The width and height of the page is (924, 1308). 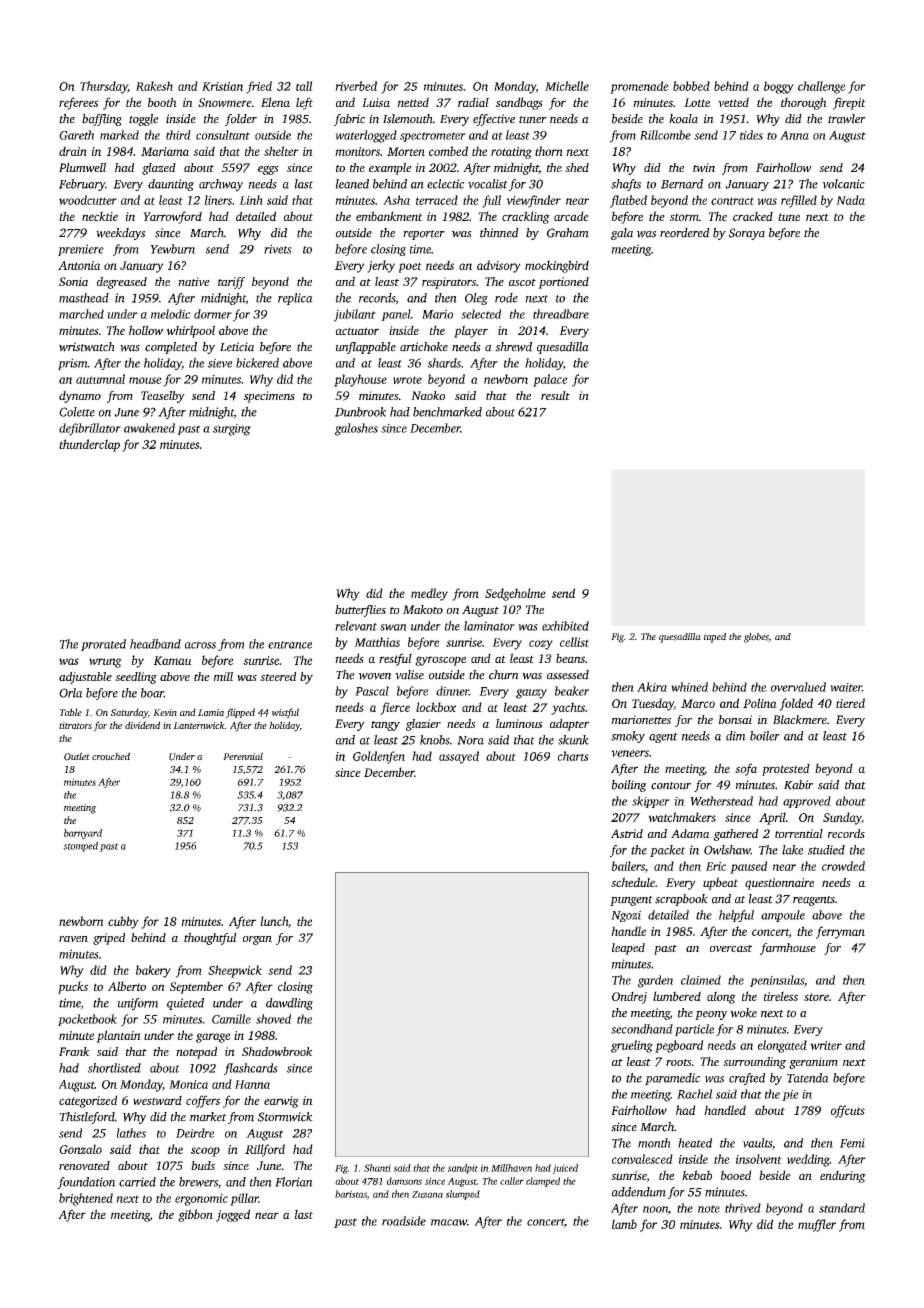 I want to click on boggy, so click(x=779, y=87).
